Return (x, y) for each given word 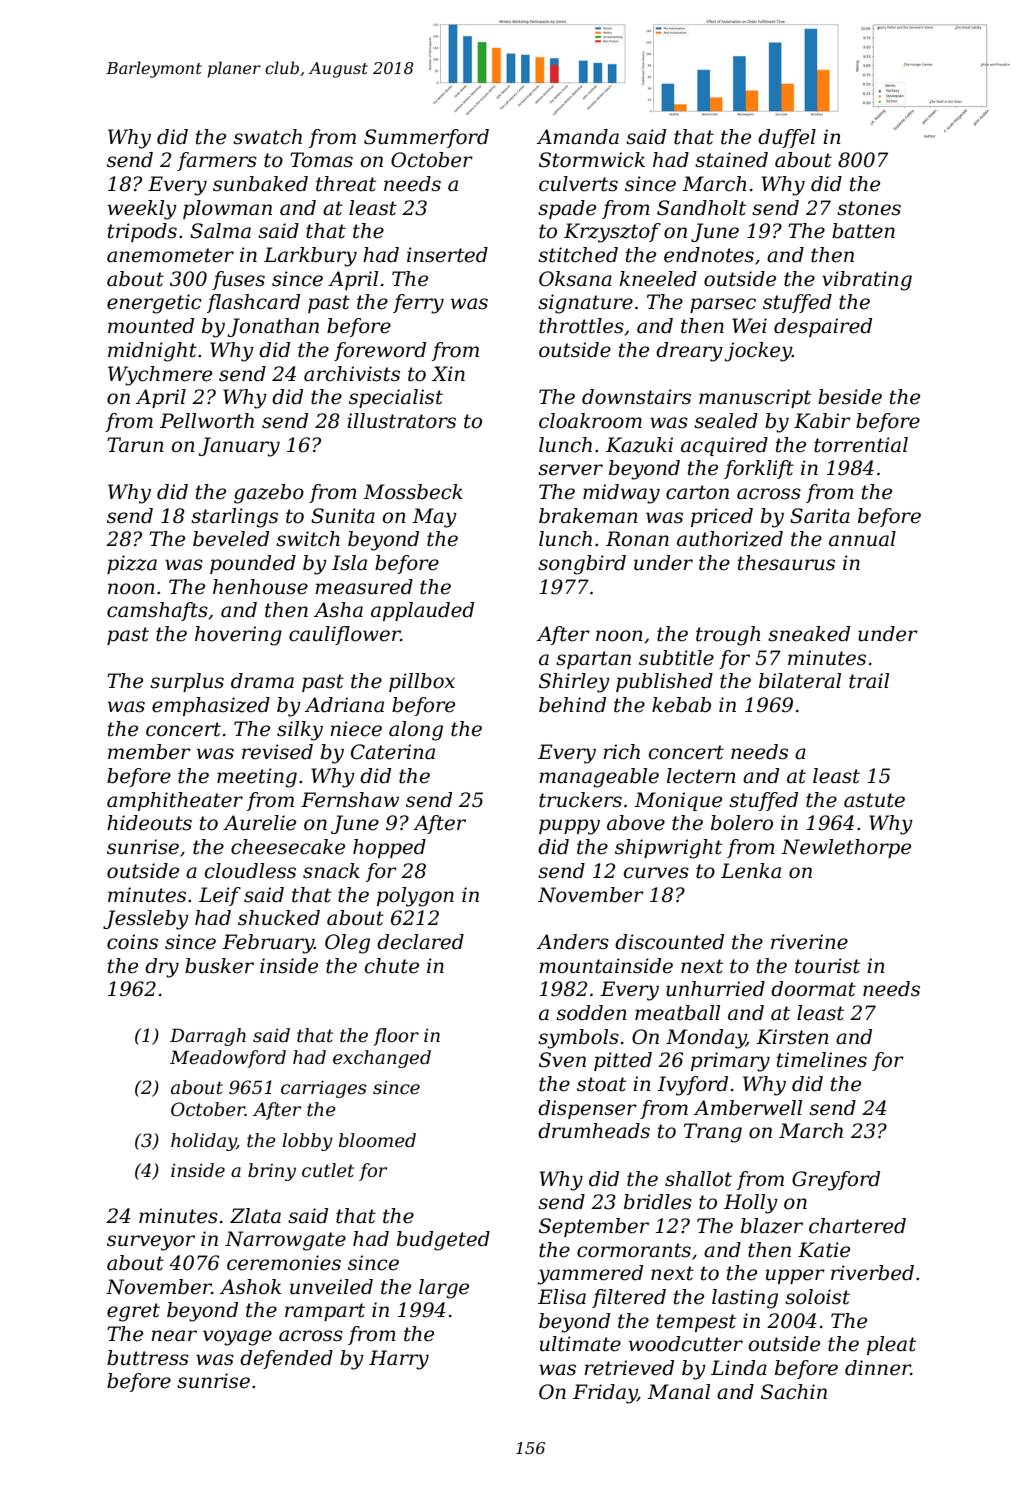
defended (286, 1359)
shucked (279, 918)
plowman (227, 209)
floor (396, 1037)
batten (863, 231)
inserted (447, 255)
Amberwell (748, 1108)
